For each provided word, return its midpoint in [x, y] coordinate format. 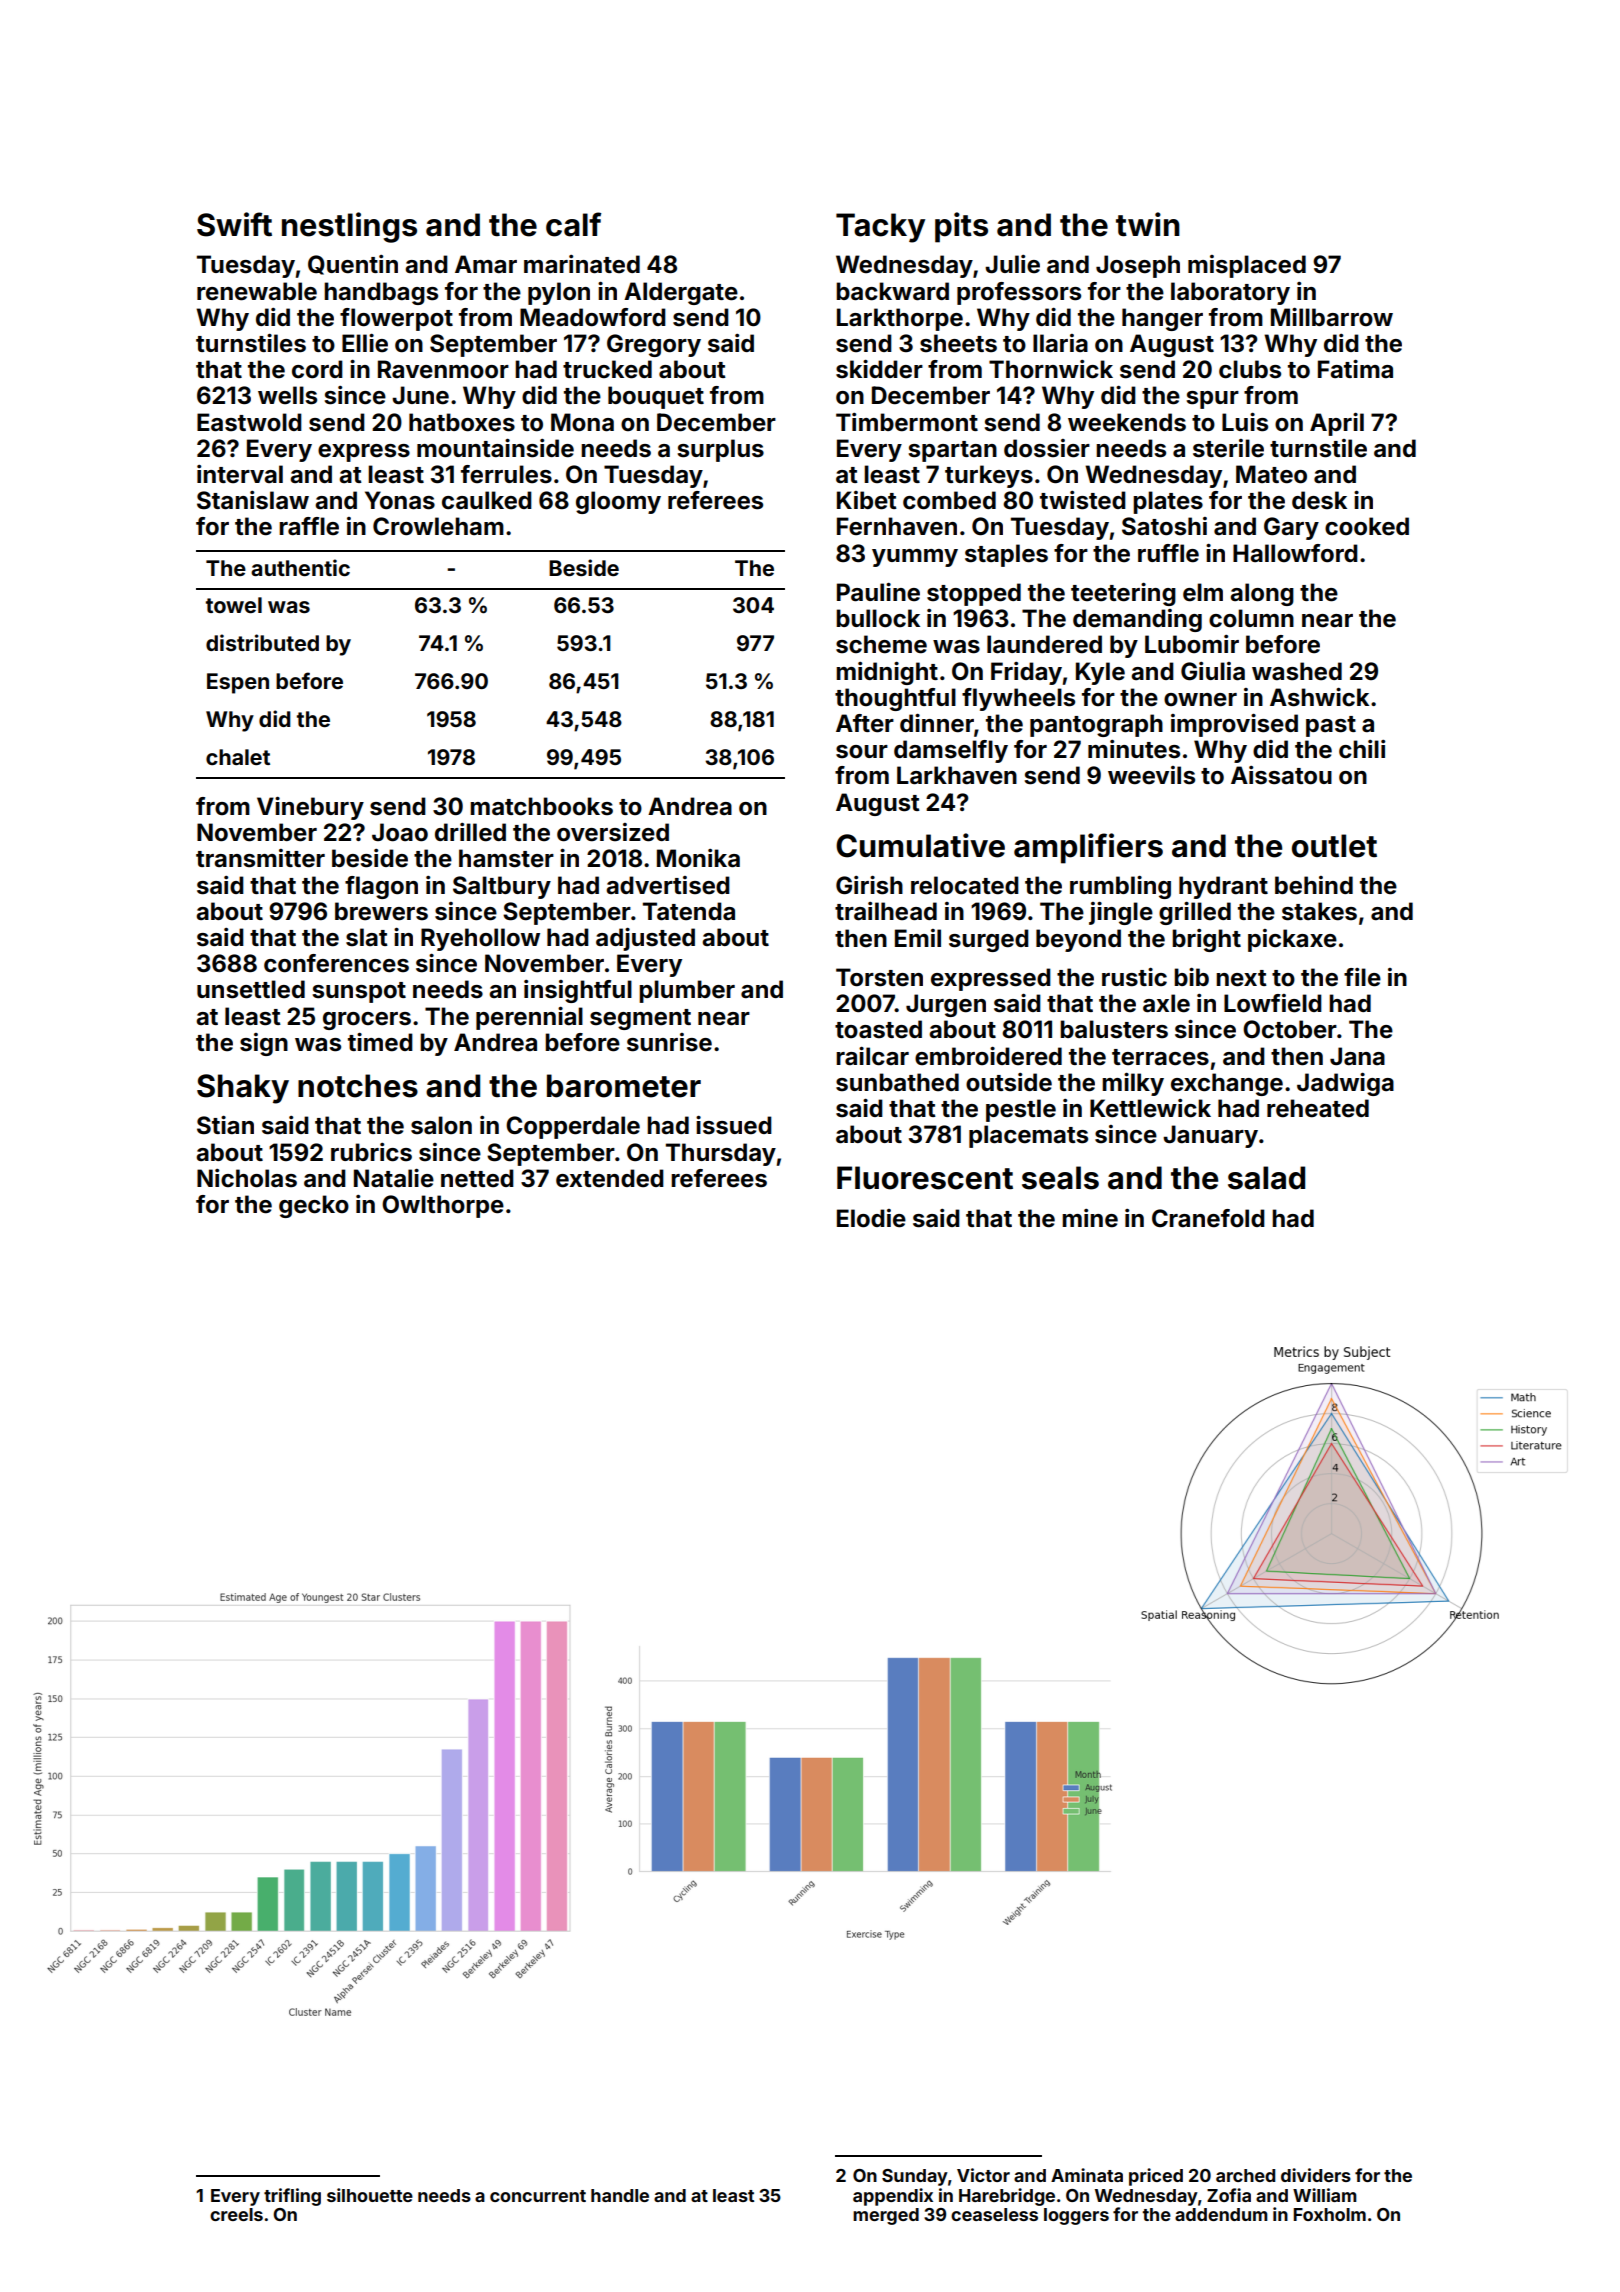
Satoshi [1164, 526]
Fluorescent [925, 1178]
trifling [292, 2197]
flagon [381, 887]
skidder [879, 369]
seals [1060, 1178]
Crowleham [438, 526]
